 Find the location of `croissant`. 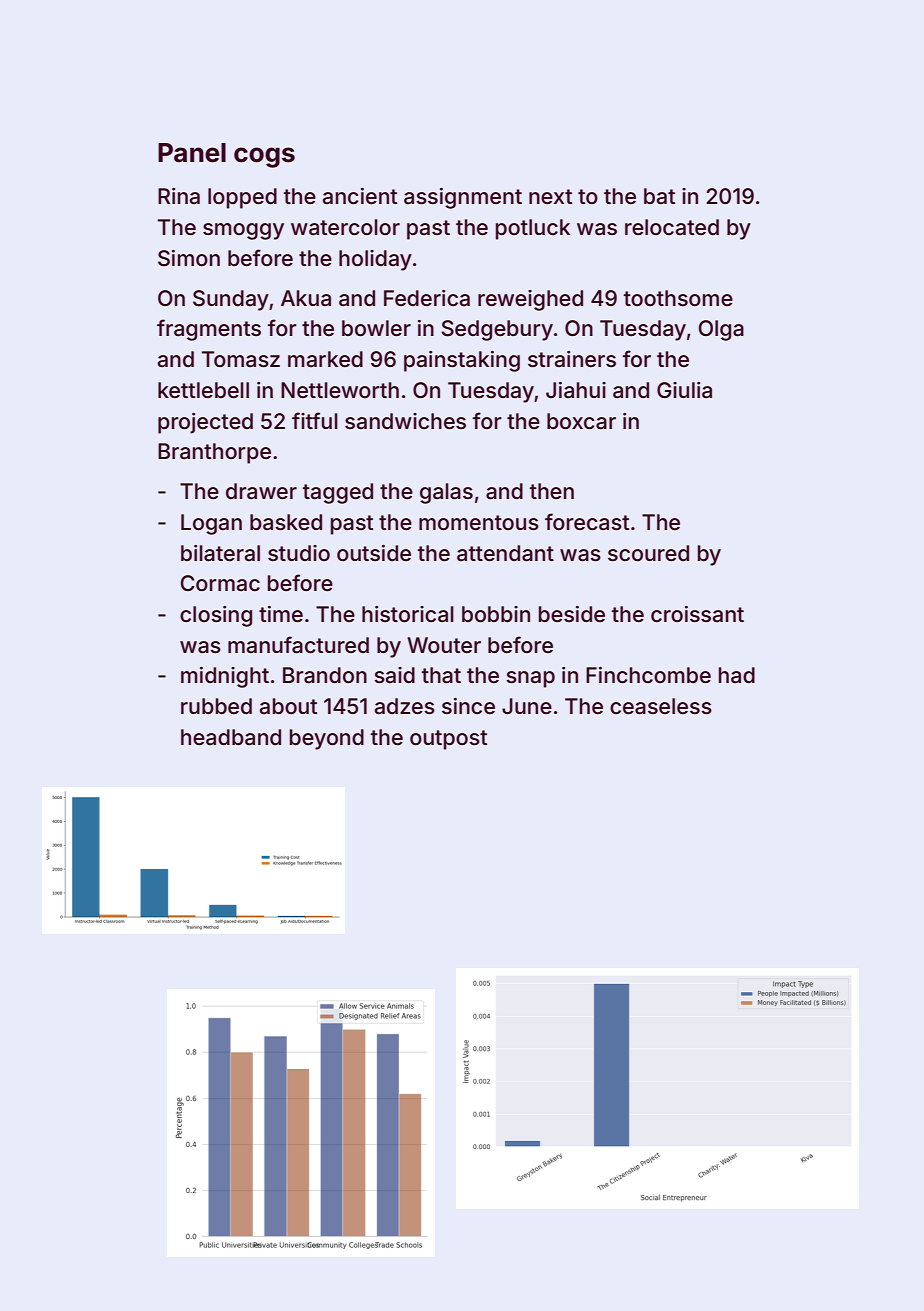

croissant is located at coordinates (697, 614).
